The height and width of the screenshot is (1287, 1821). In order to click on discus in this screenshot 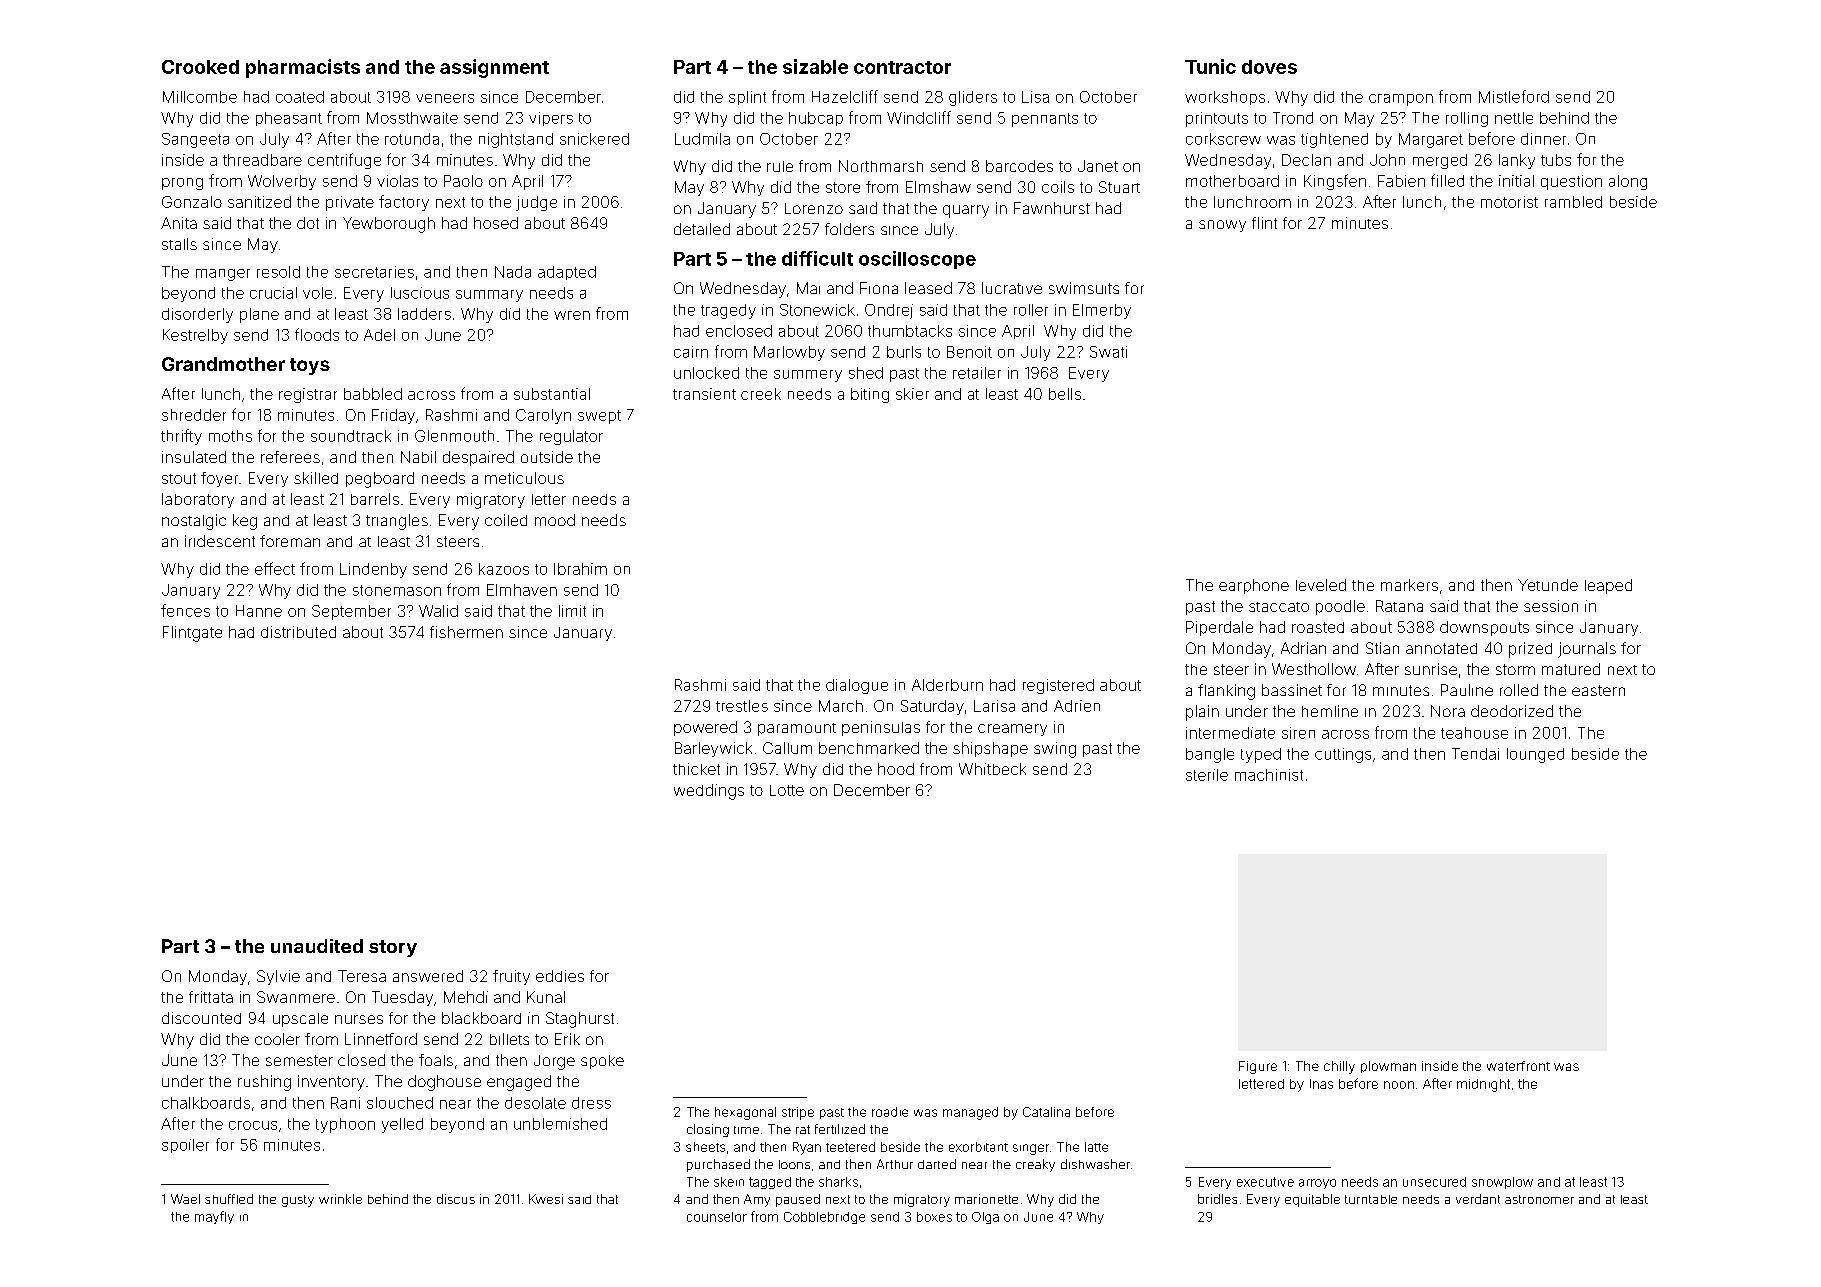, I will do `click(456, 1199)`.
